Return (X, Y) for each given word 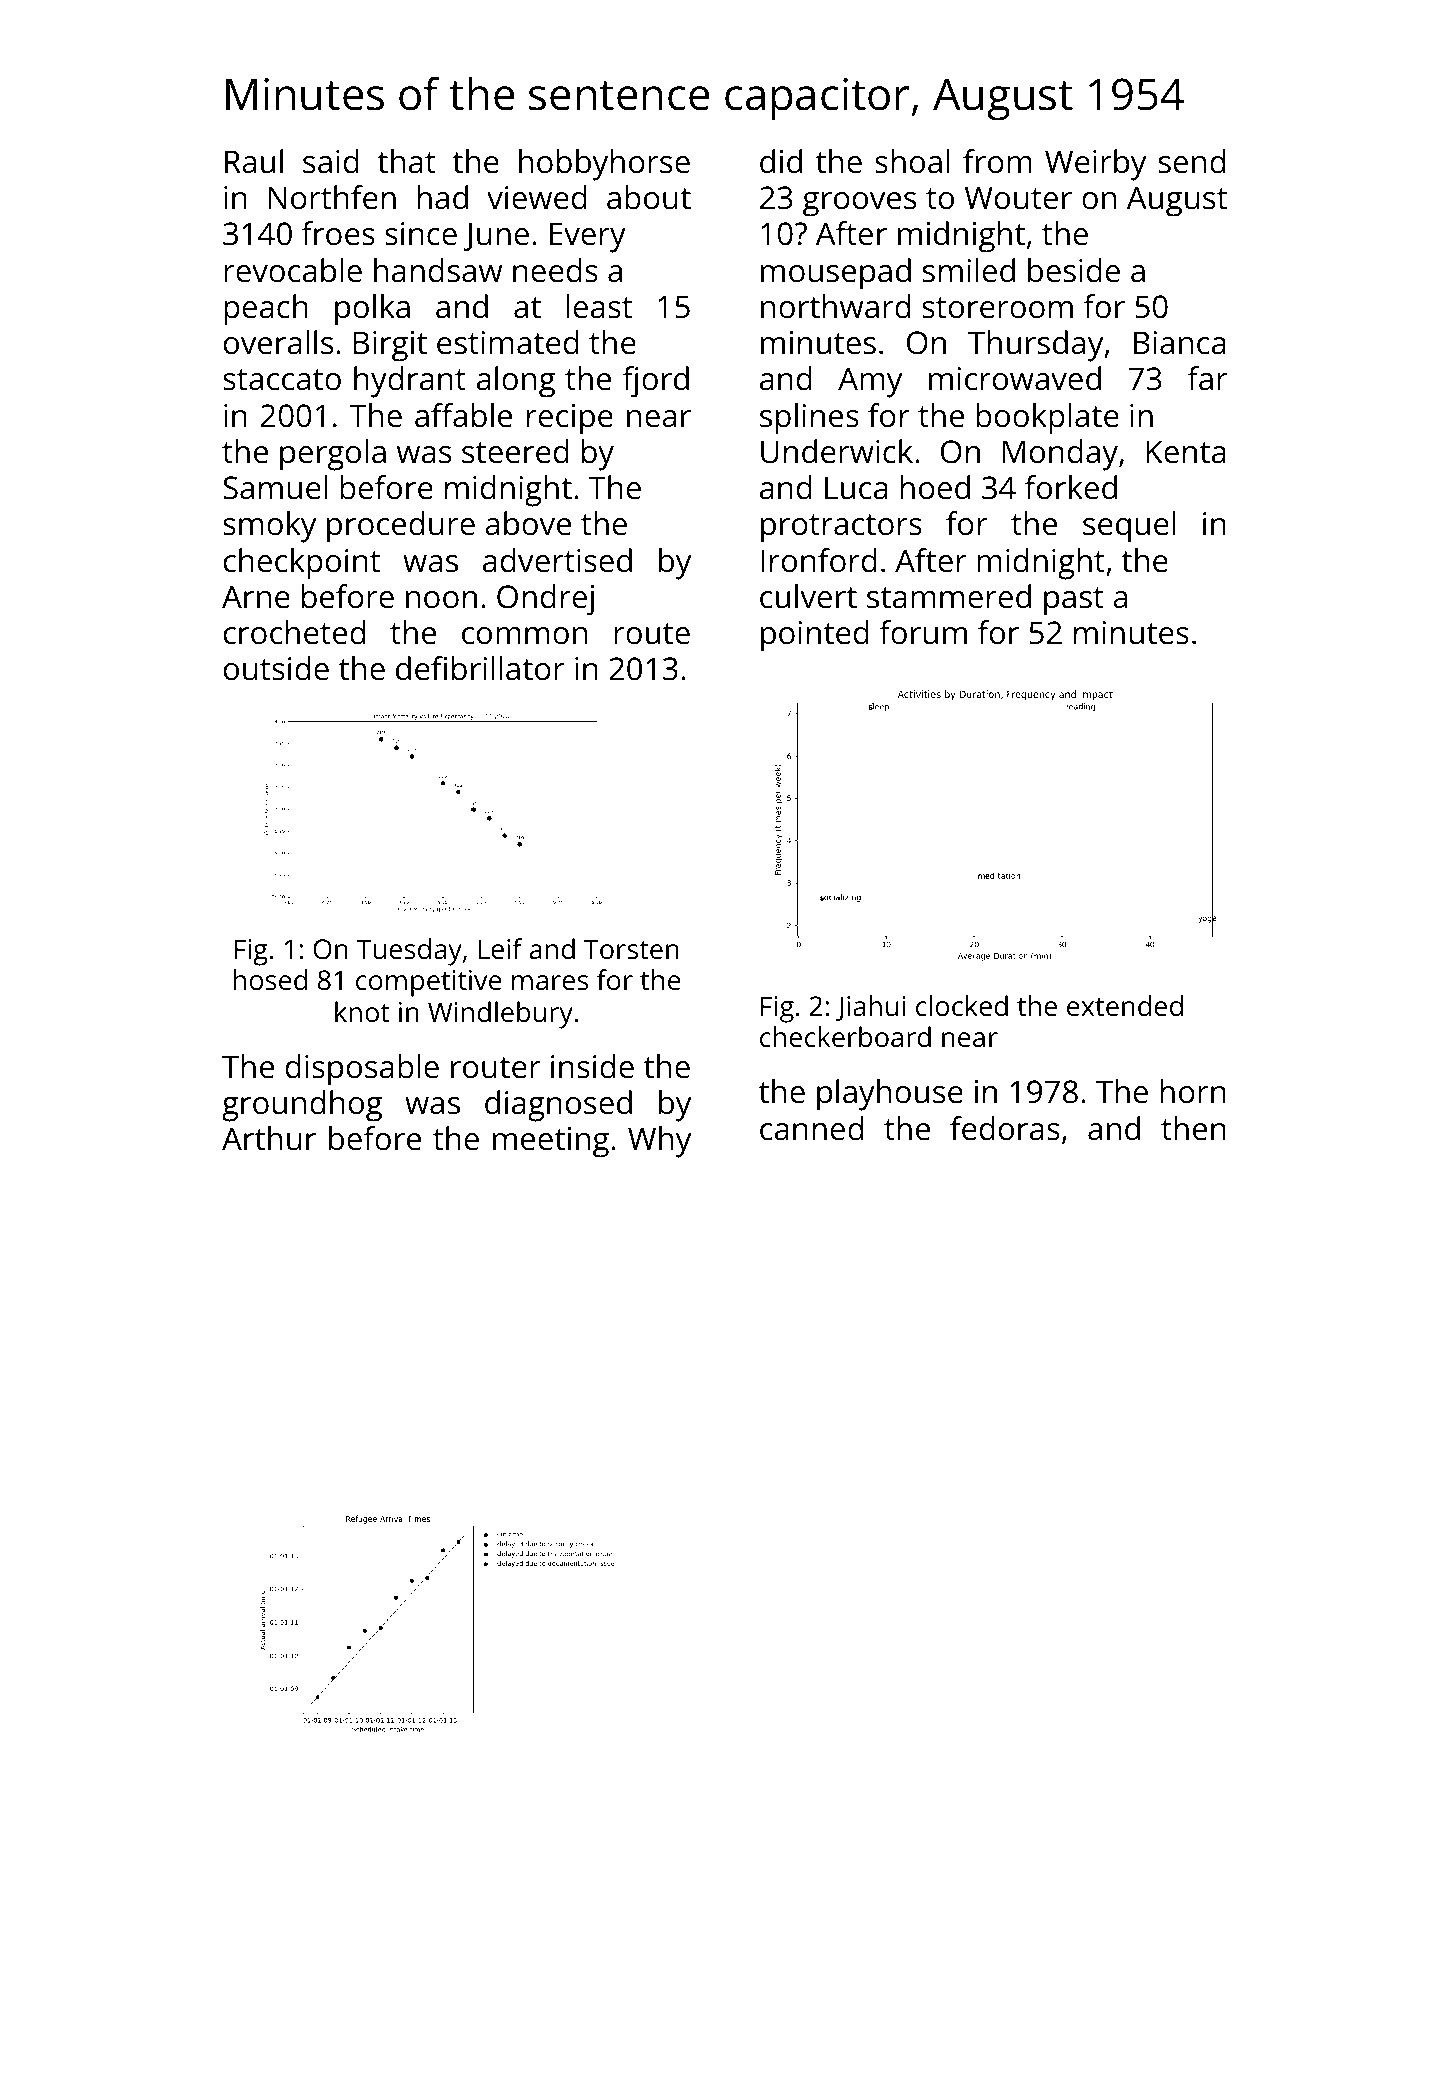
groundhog (302, 1106)
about (649, 197)
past (1074, 601)
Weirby (1095, 165)
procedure (401, 527)
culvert (808, 596)
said (331, 161)
